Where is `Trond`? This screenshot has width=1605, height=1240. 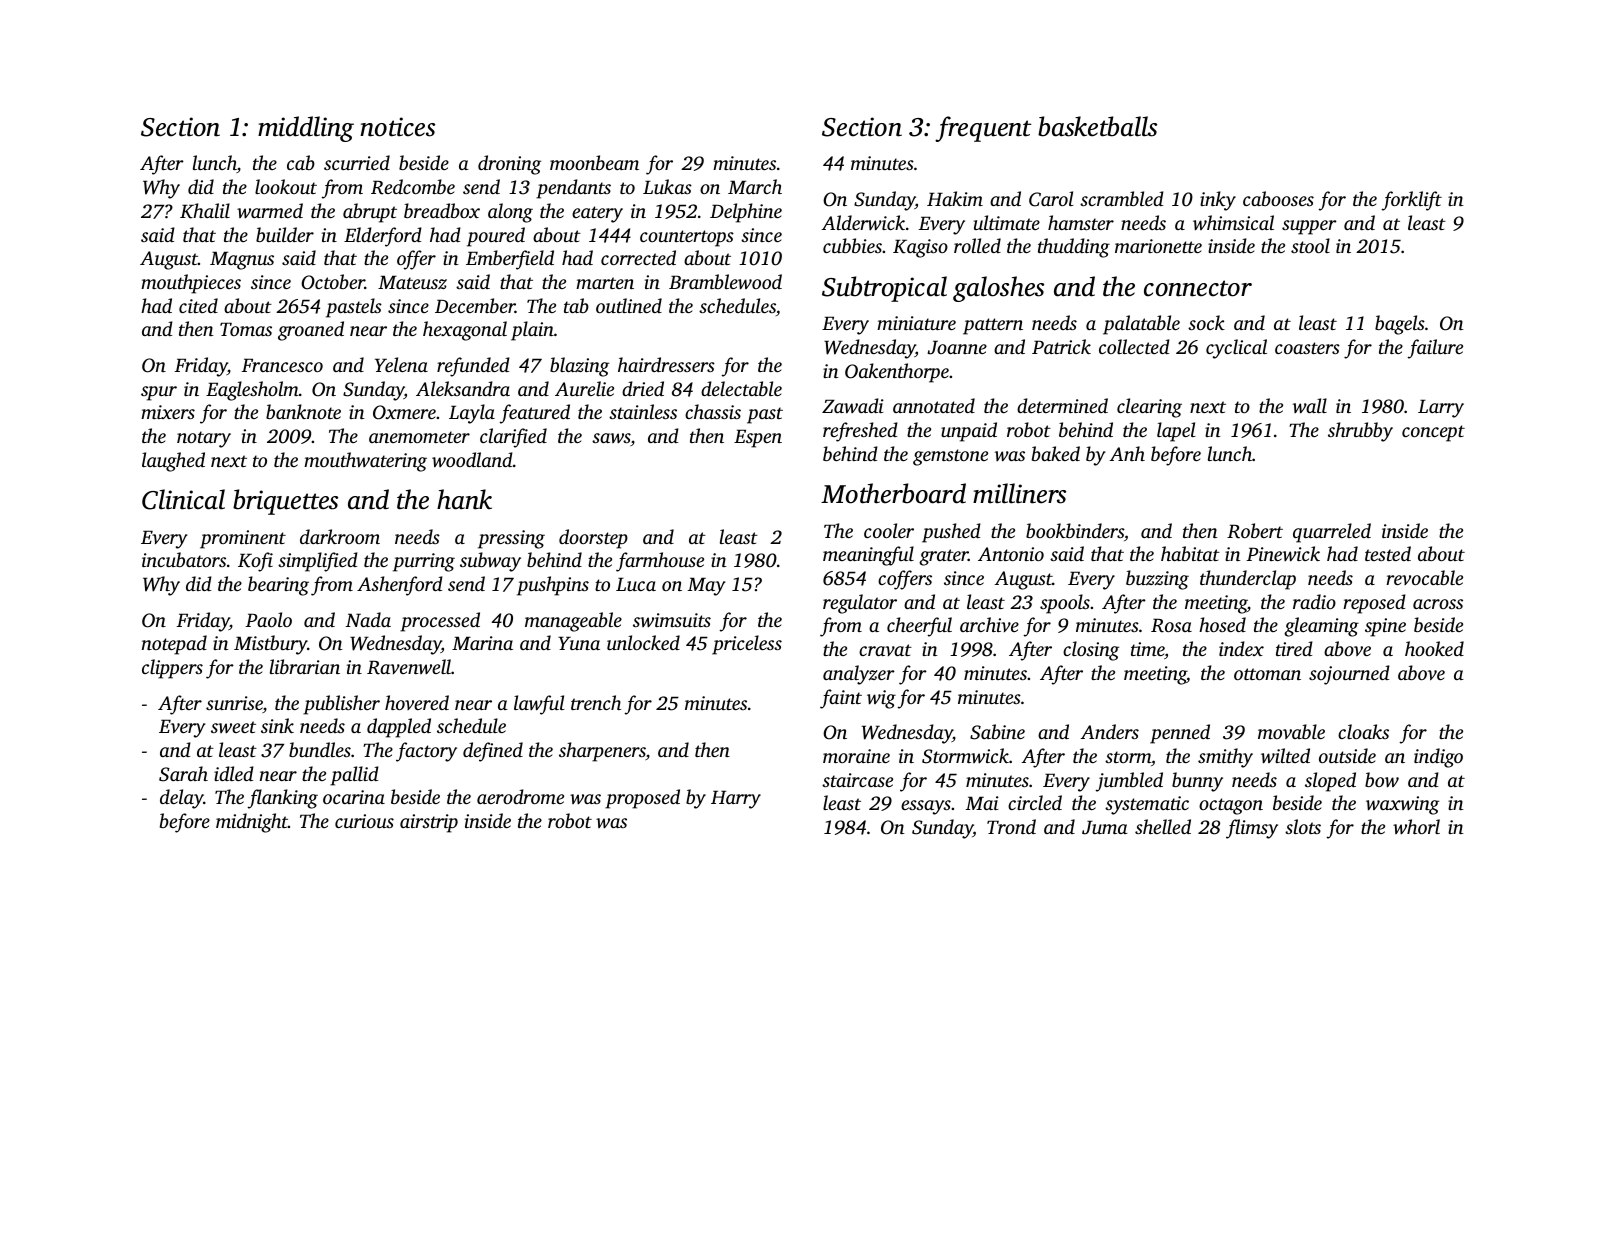
Trond is located at coordinates (1011, 826).
